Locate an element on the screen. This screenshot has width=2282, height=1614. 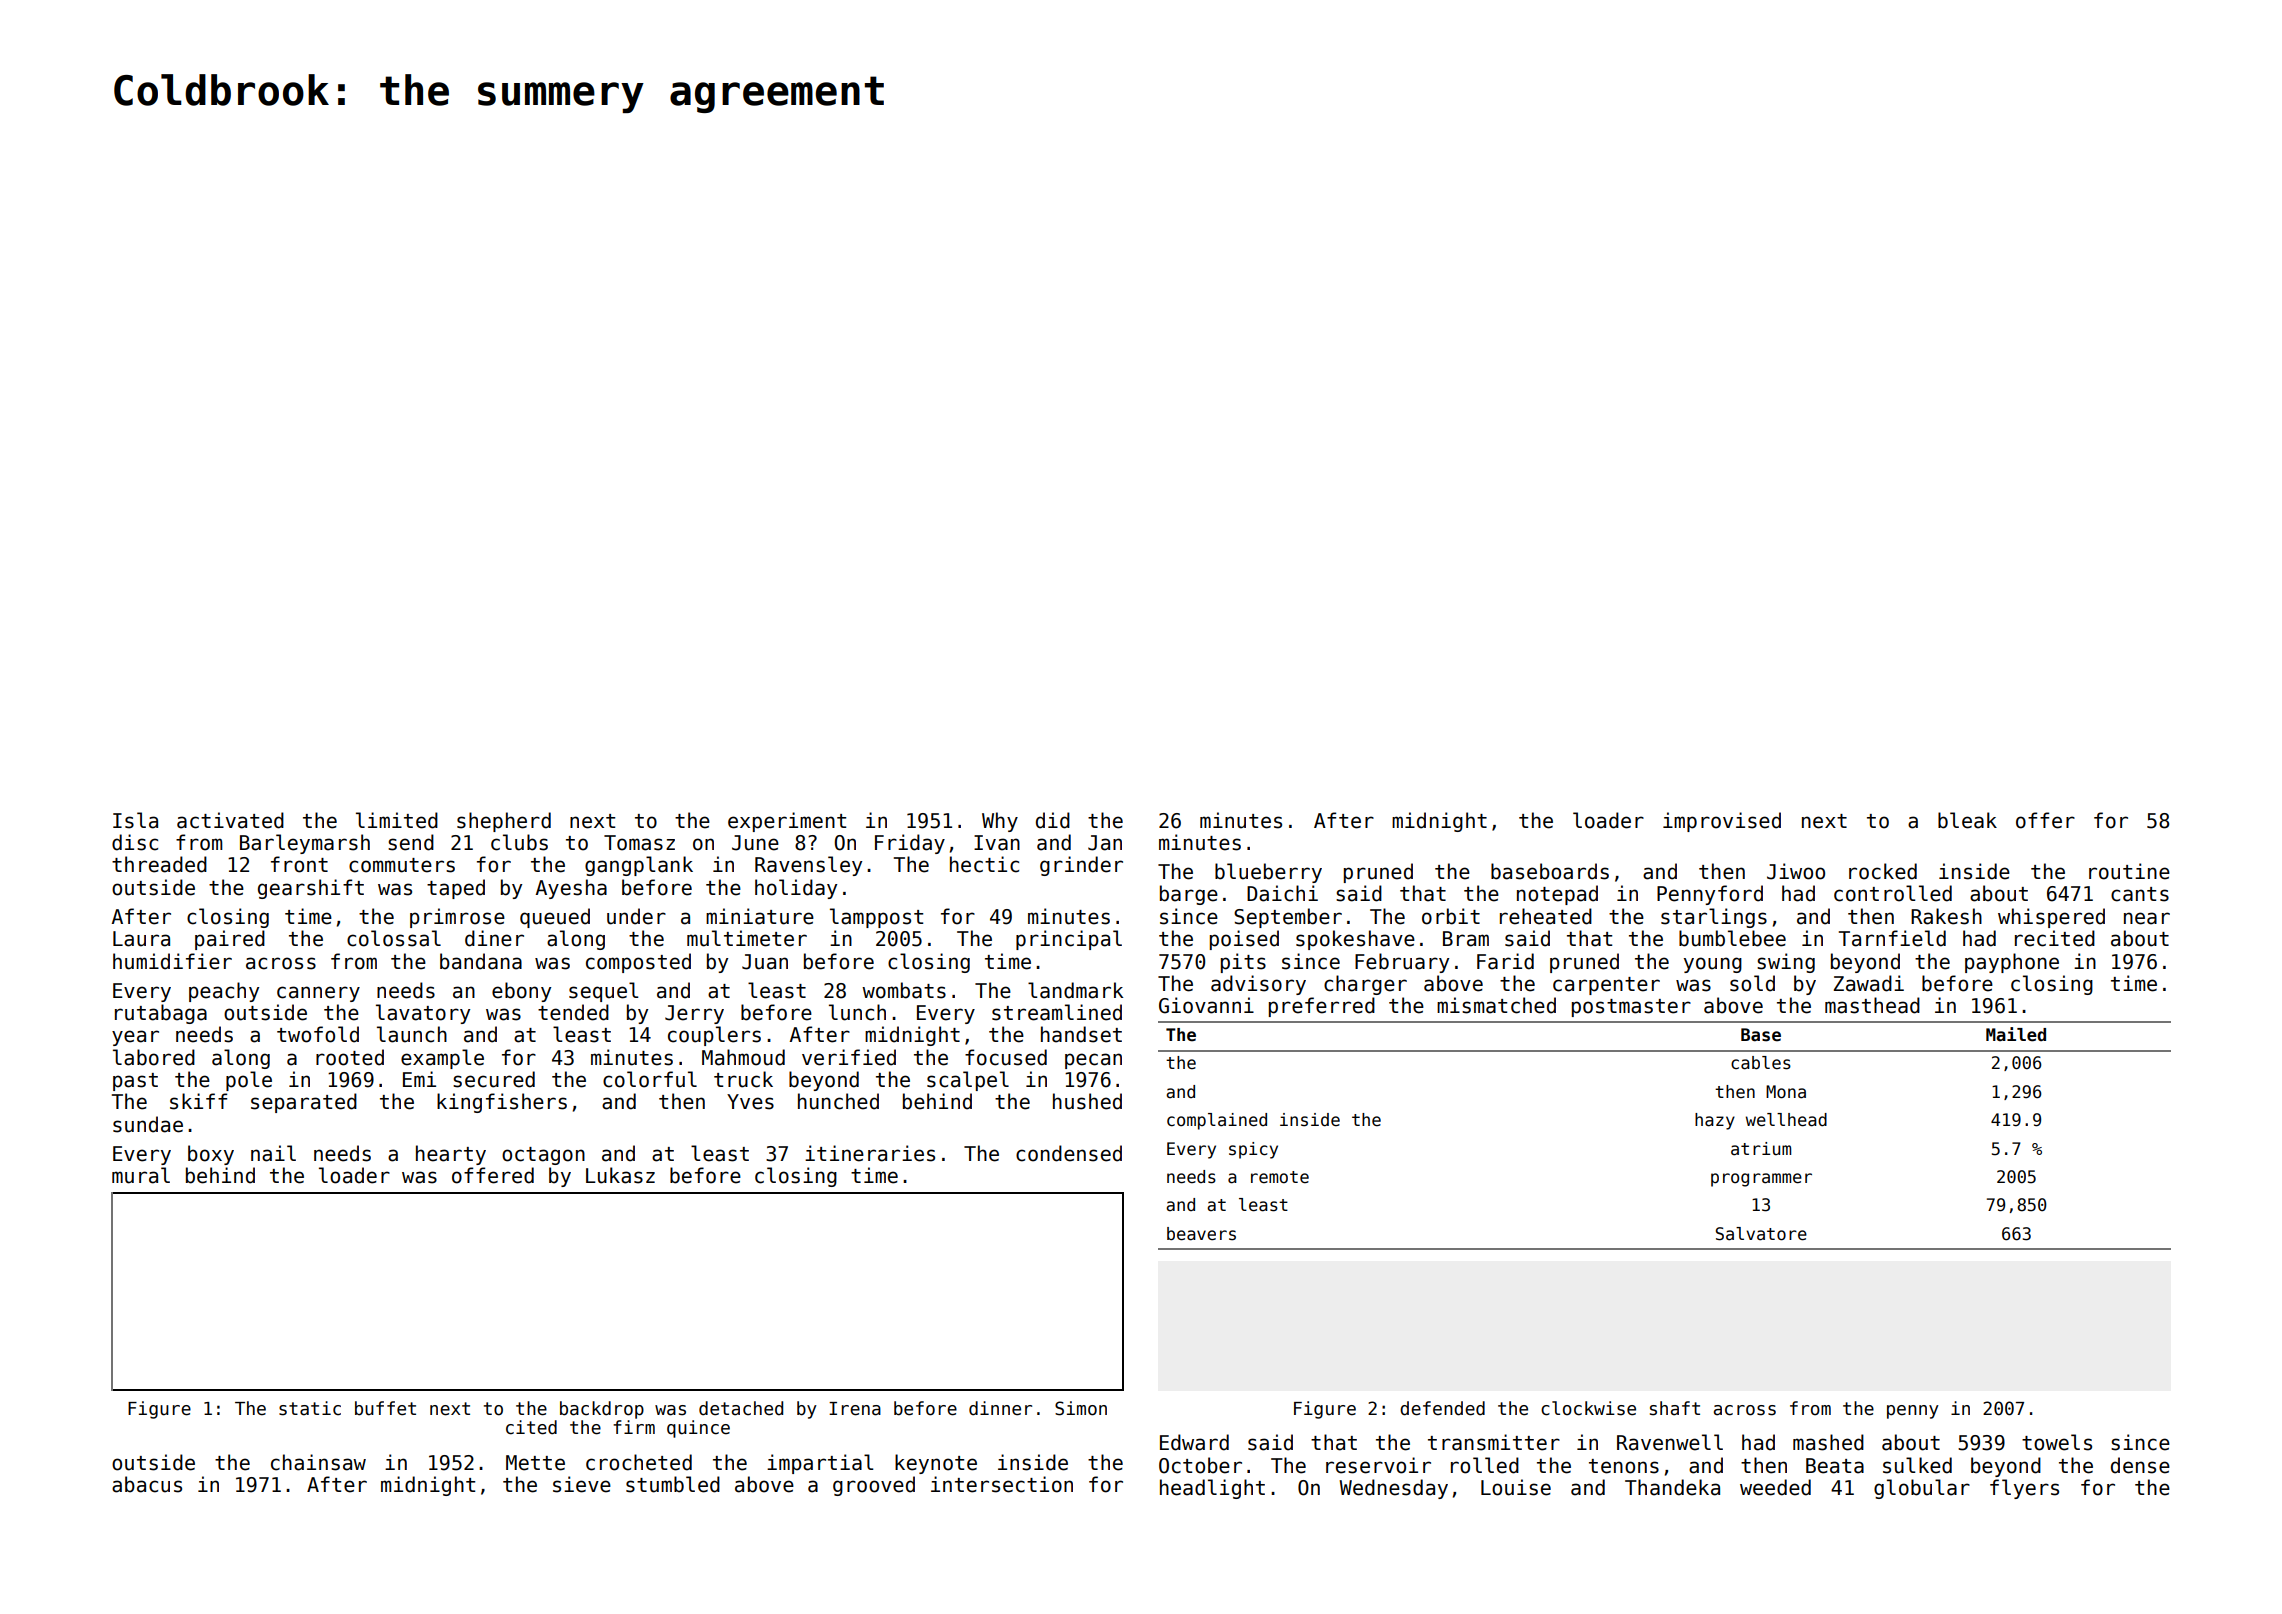
blueberry is located at coordinates (1268, 873).
